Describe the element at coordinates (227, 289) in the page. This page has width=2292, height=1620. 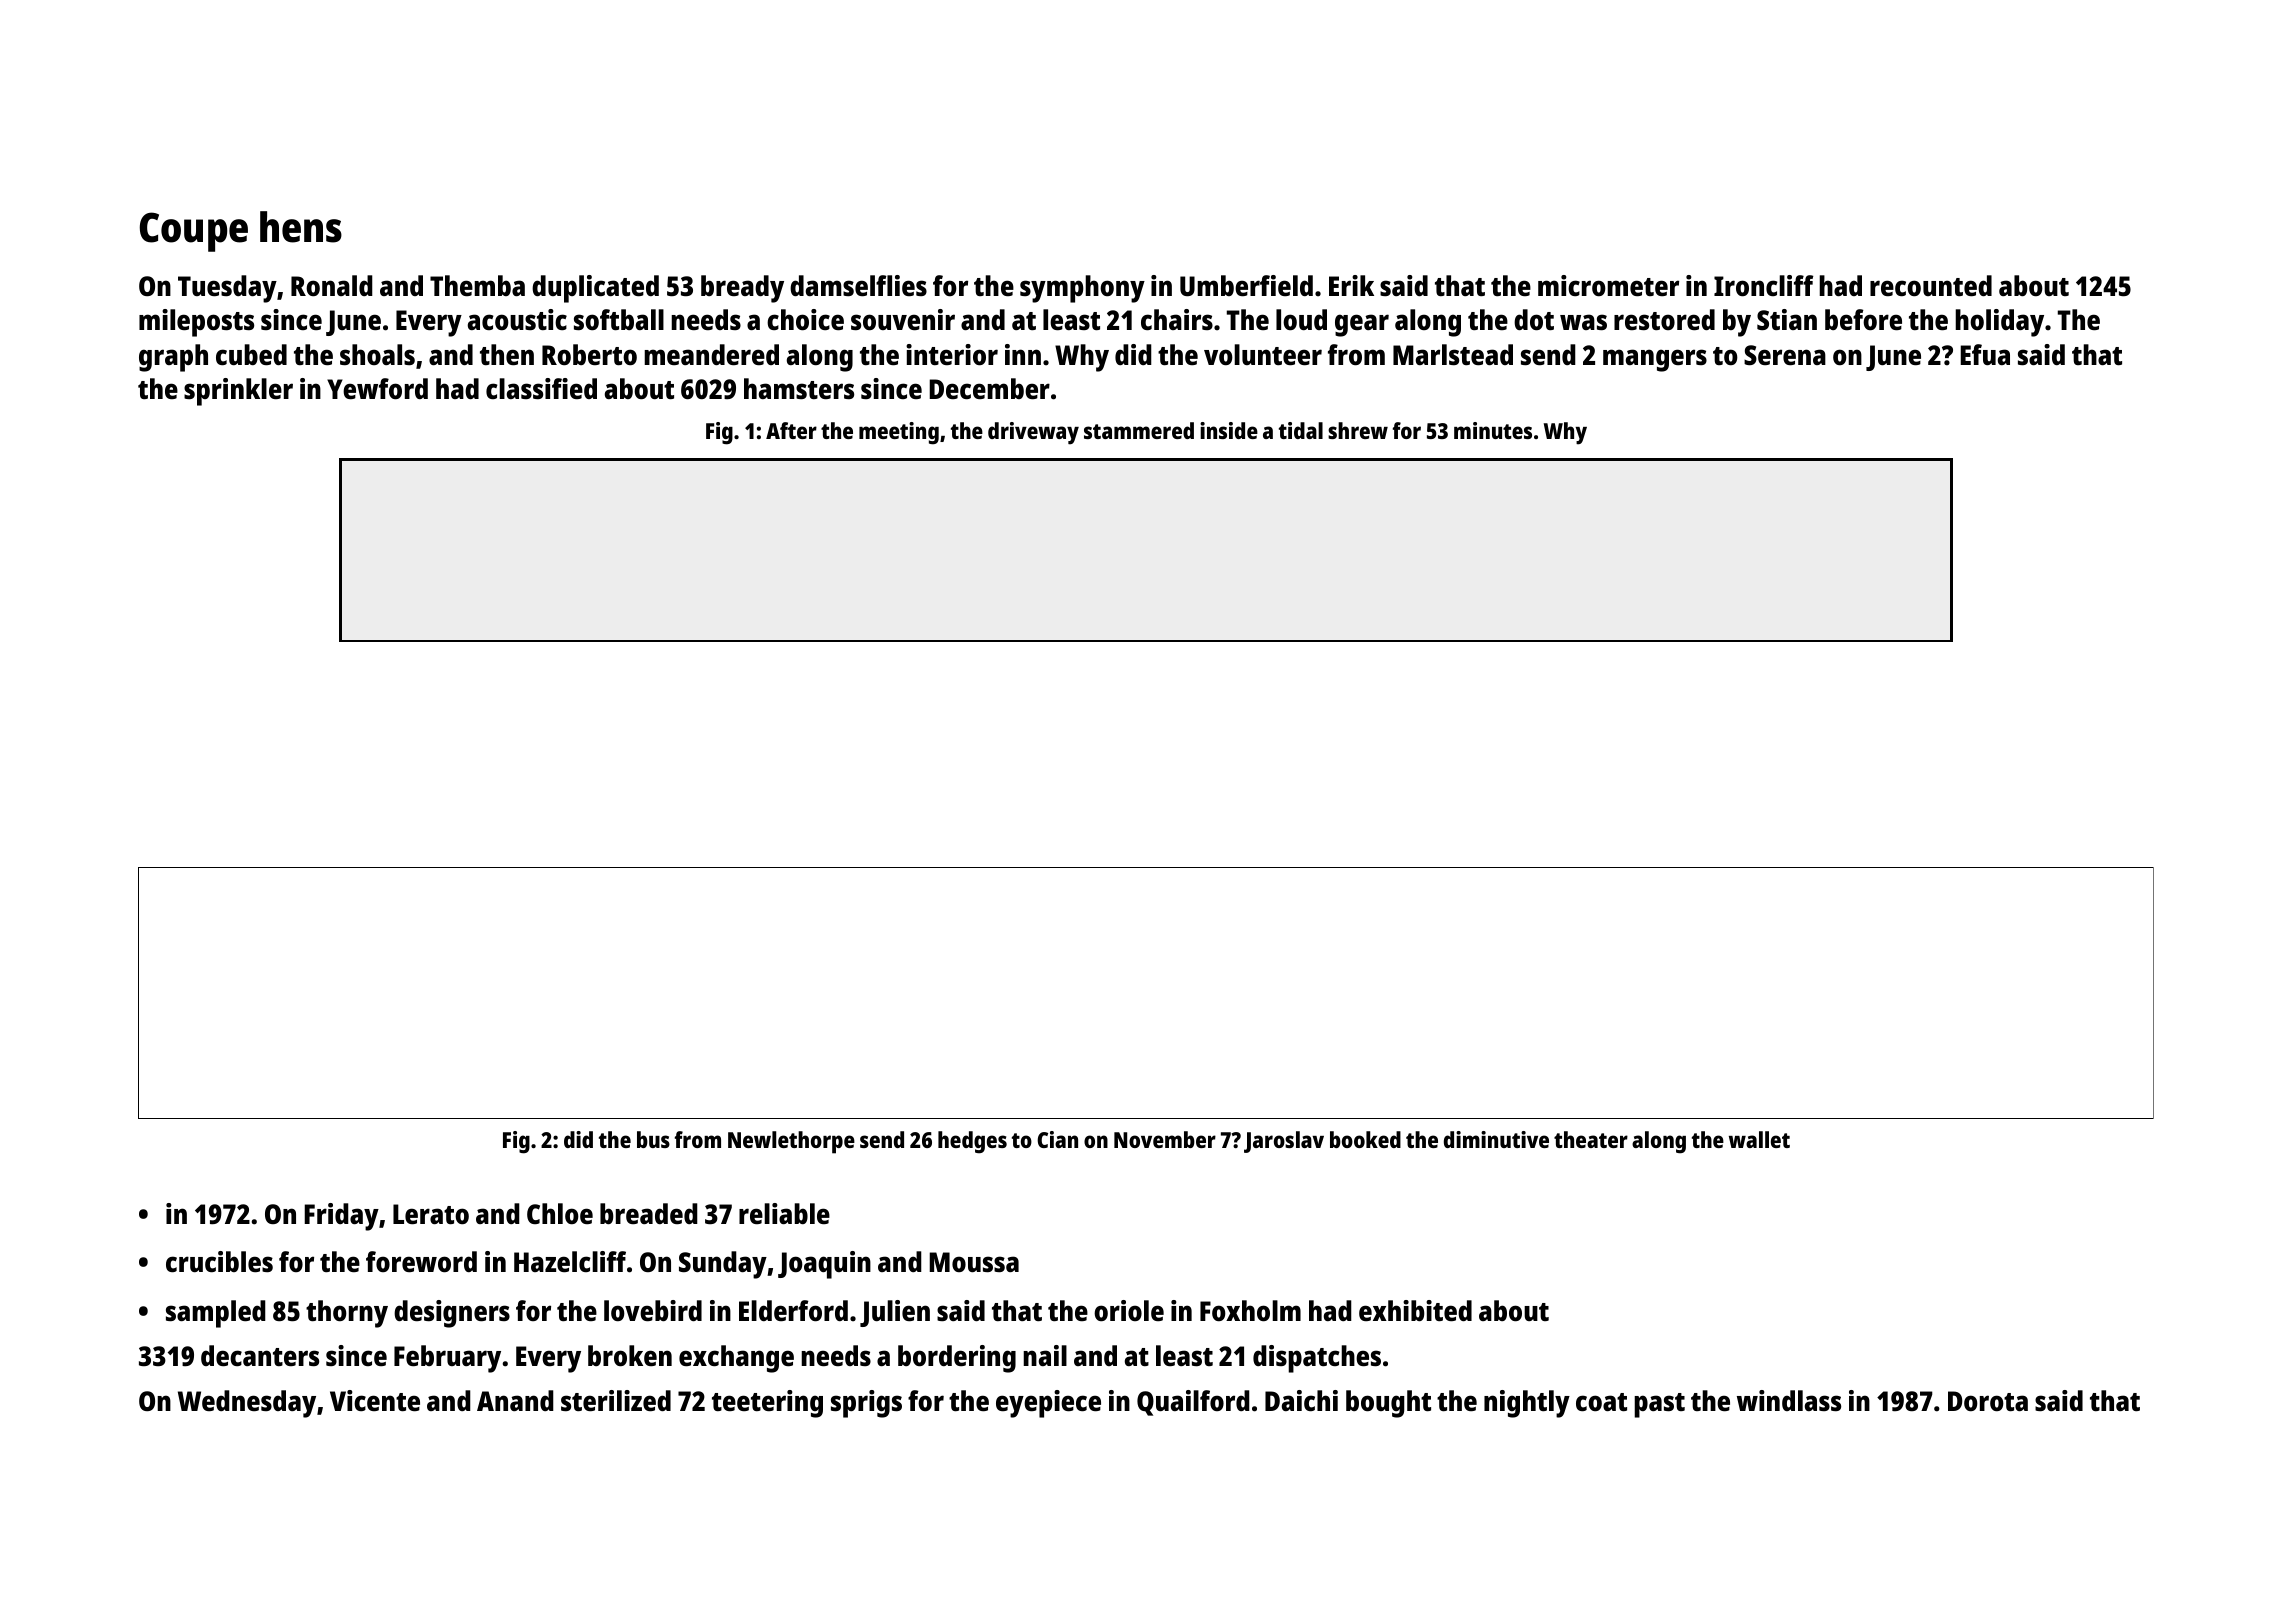
I see `Tuesday` at that location.
